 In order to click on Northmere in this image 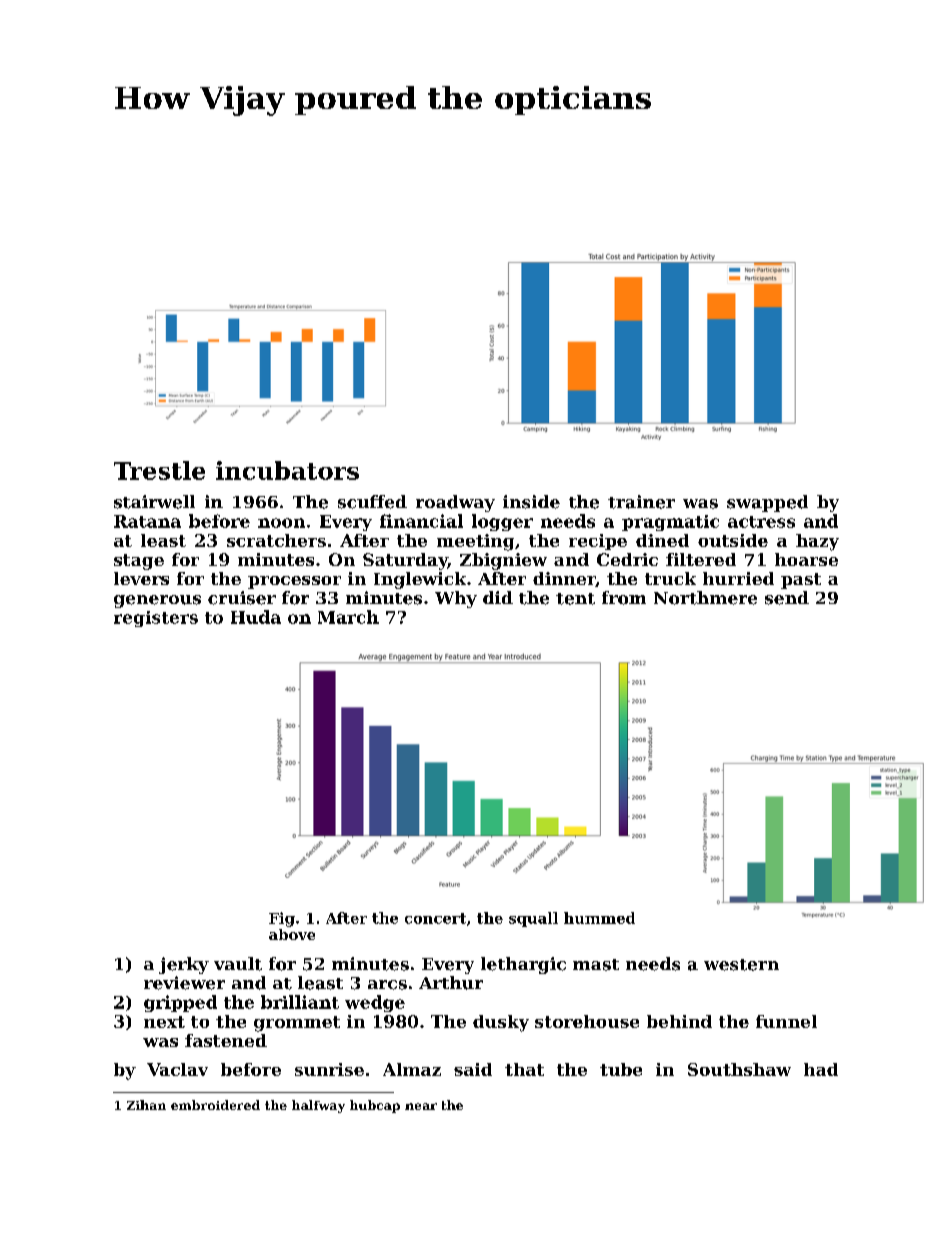, I will do `click(705, 598)`.
